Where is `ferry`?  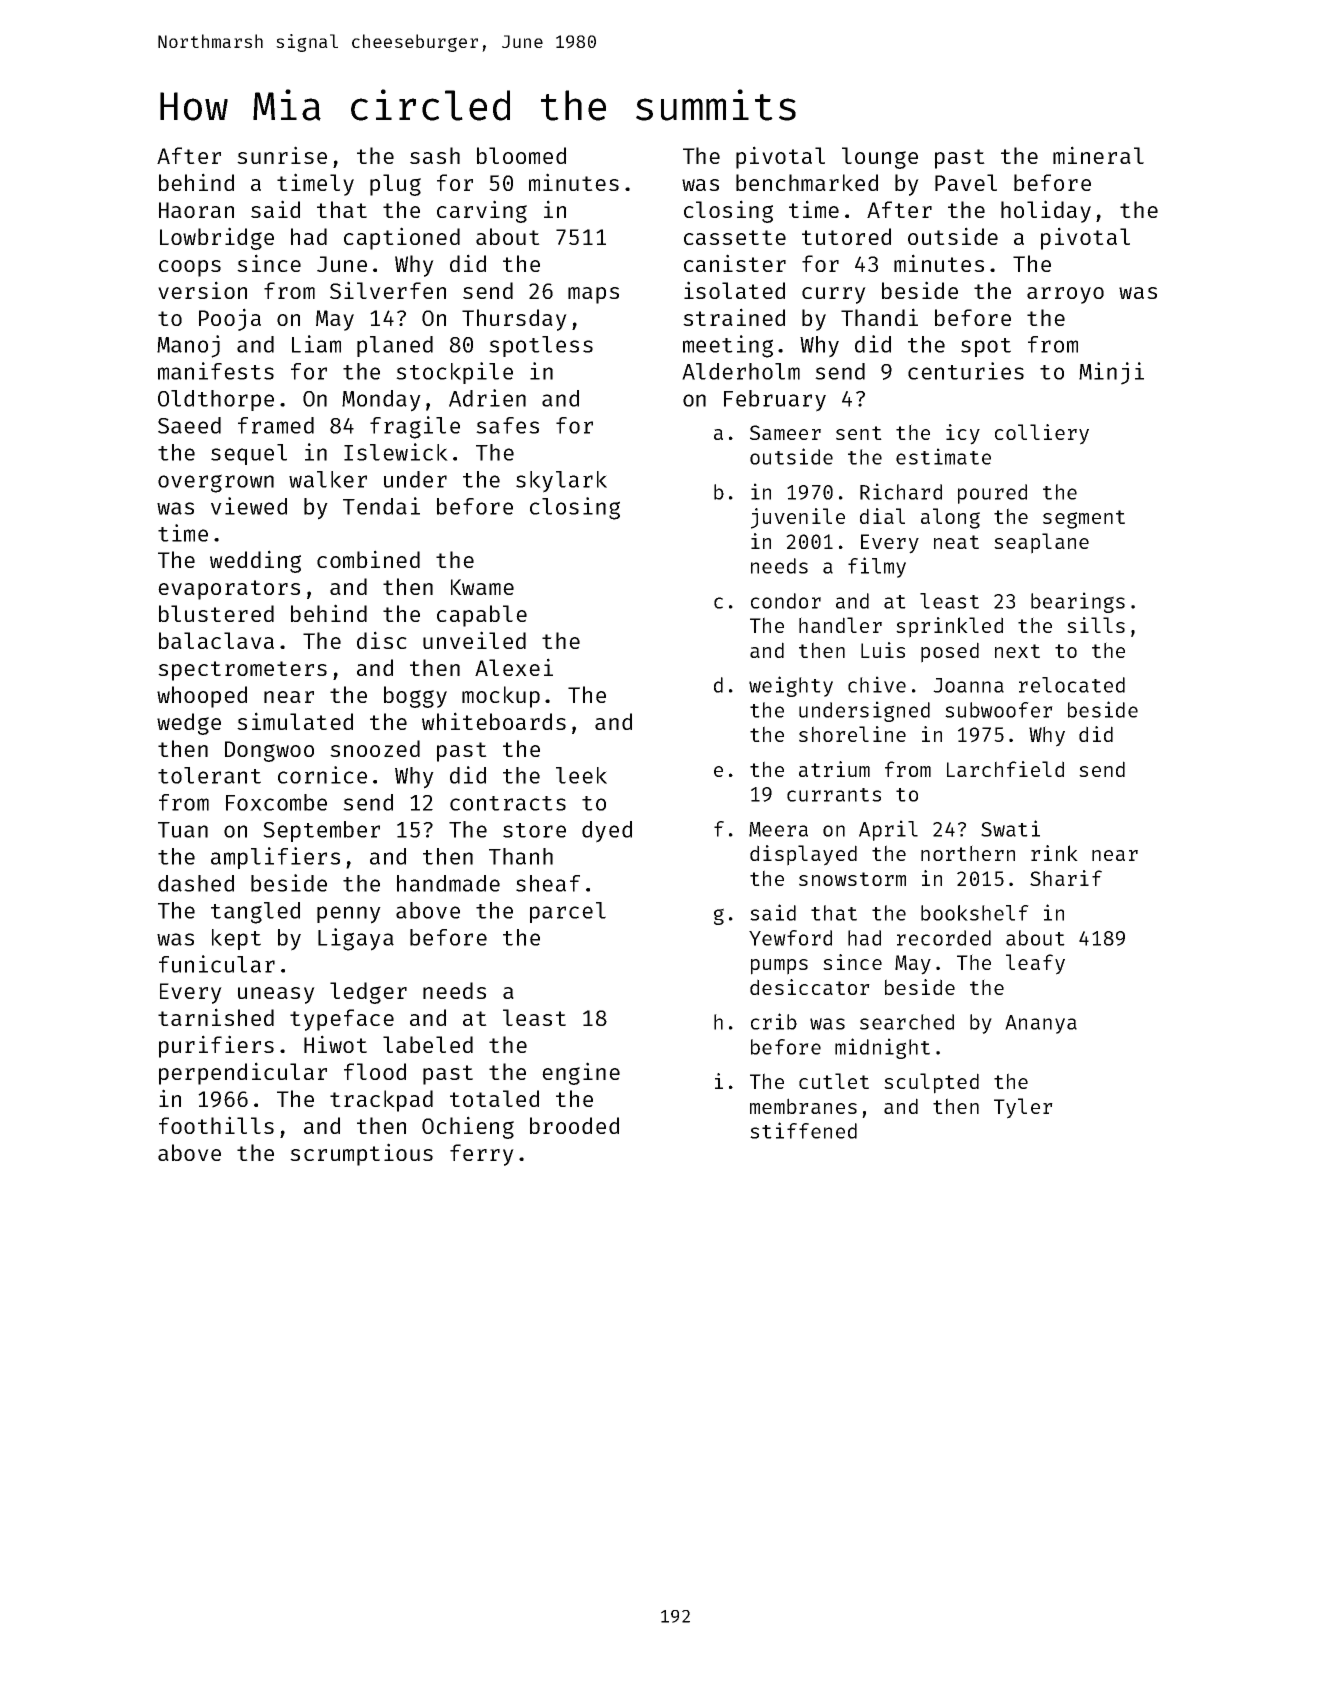 ferry is located at coordinates (482, 1155).
